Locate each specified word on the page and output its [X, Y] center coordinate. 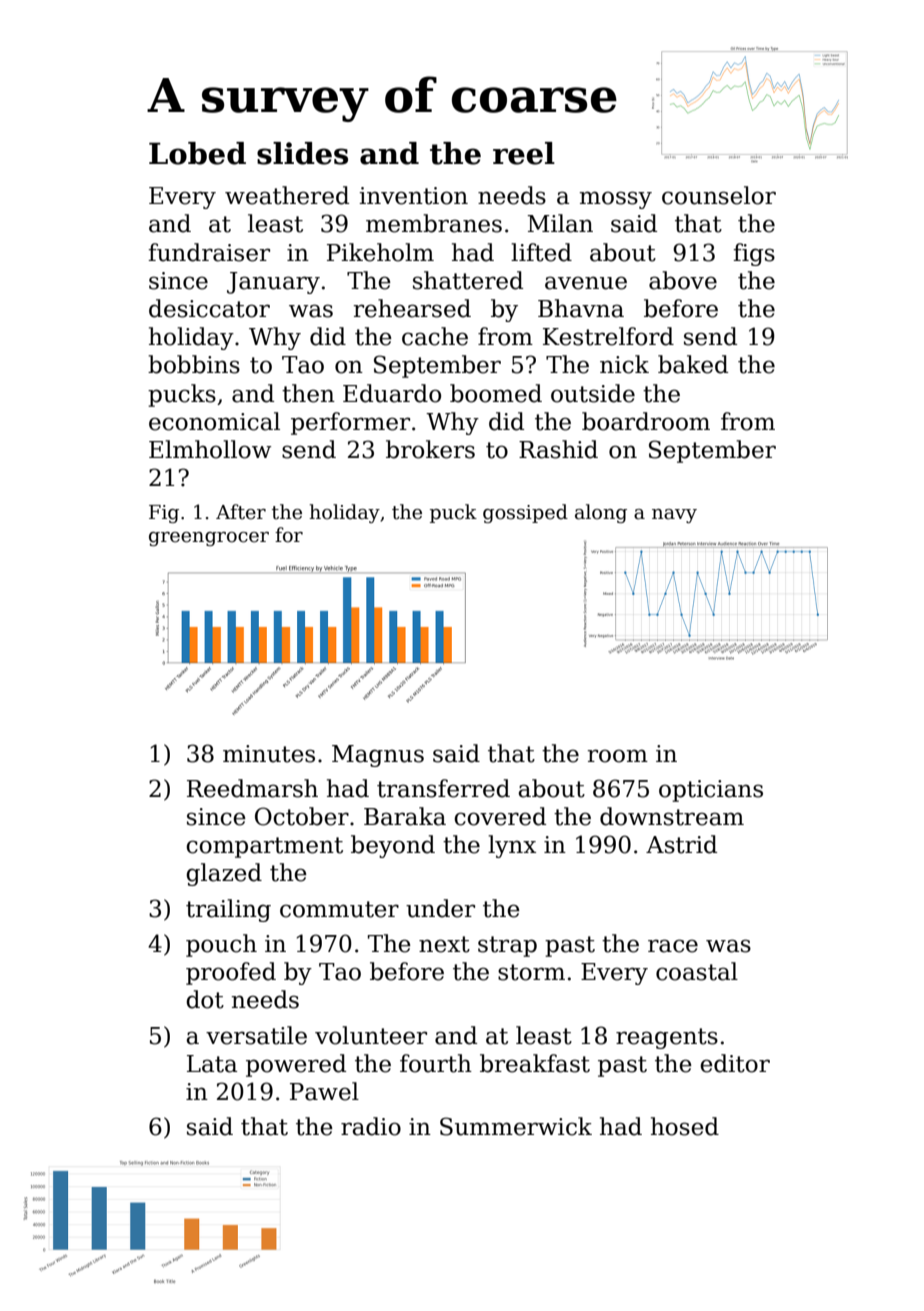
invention [413, 196]
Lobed [197, 153]
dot [205, 999]
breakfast [535, 1063]
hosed [685, 1126]
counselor [719, 195]
